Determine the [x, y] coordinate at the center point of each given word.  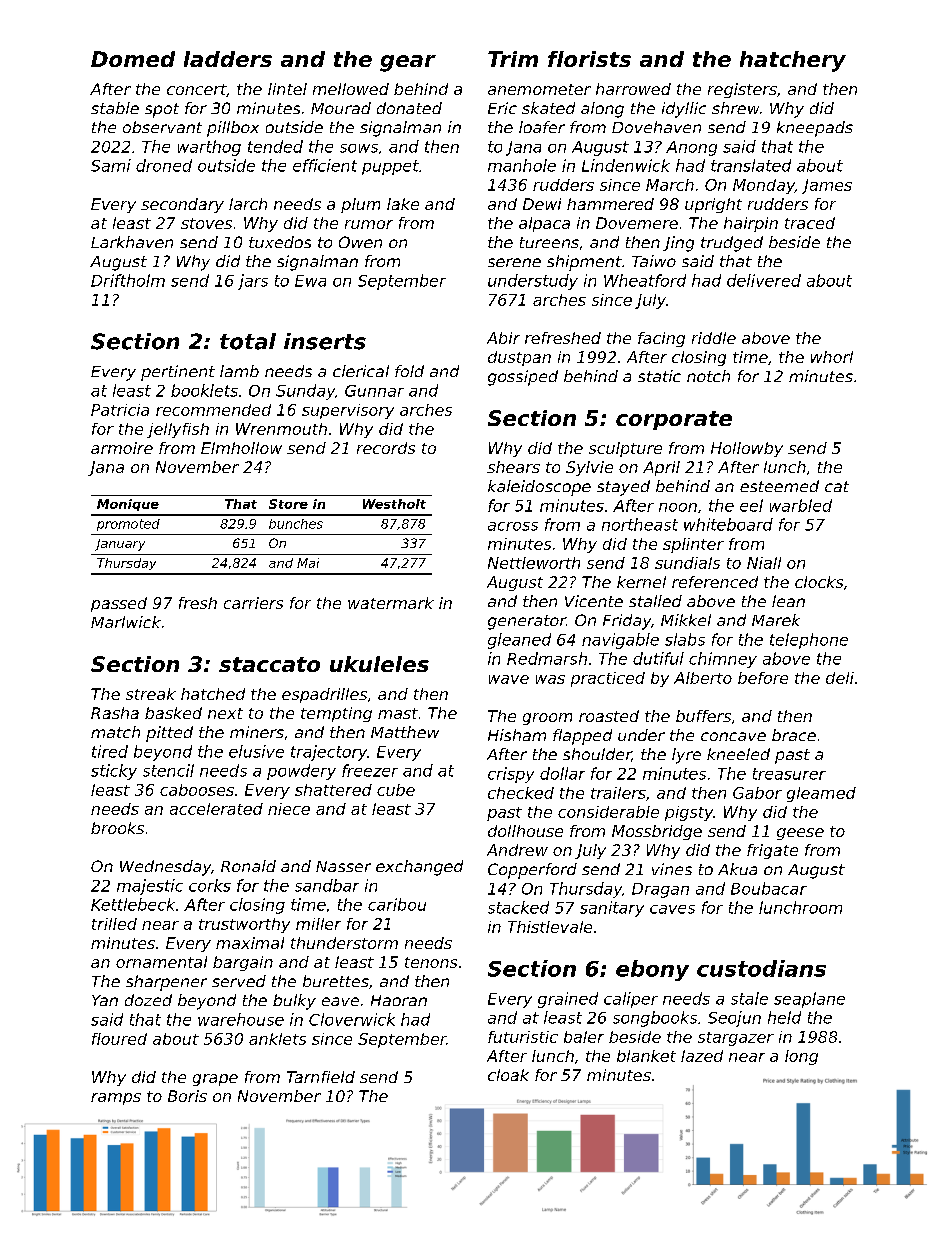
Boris [187, 1096]
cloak [508, 1075]
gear [408, 63]
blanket [646, 1056]
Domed [133, 59]
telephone [809, 641]
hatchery [793, 61]
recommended [213, 410]
